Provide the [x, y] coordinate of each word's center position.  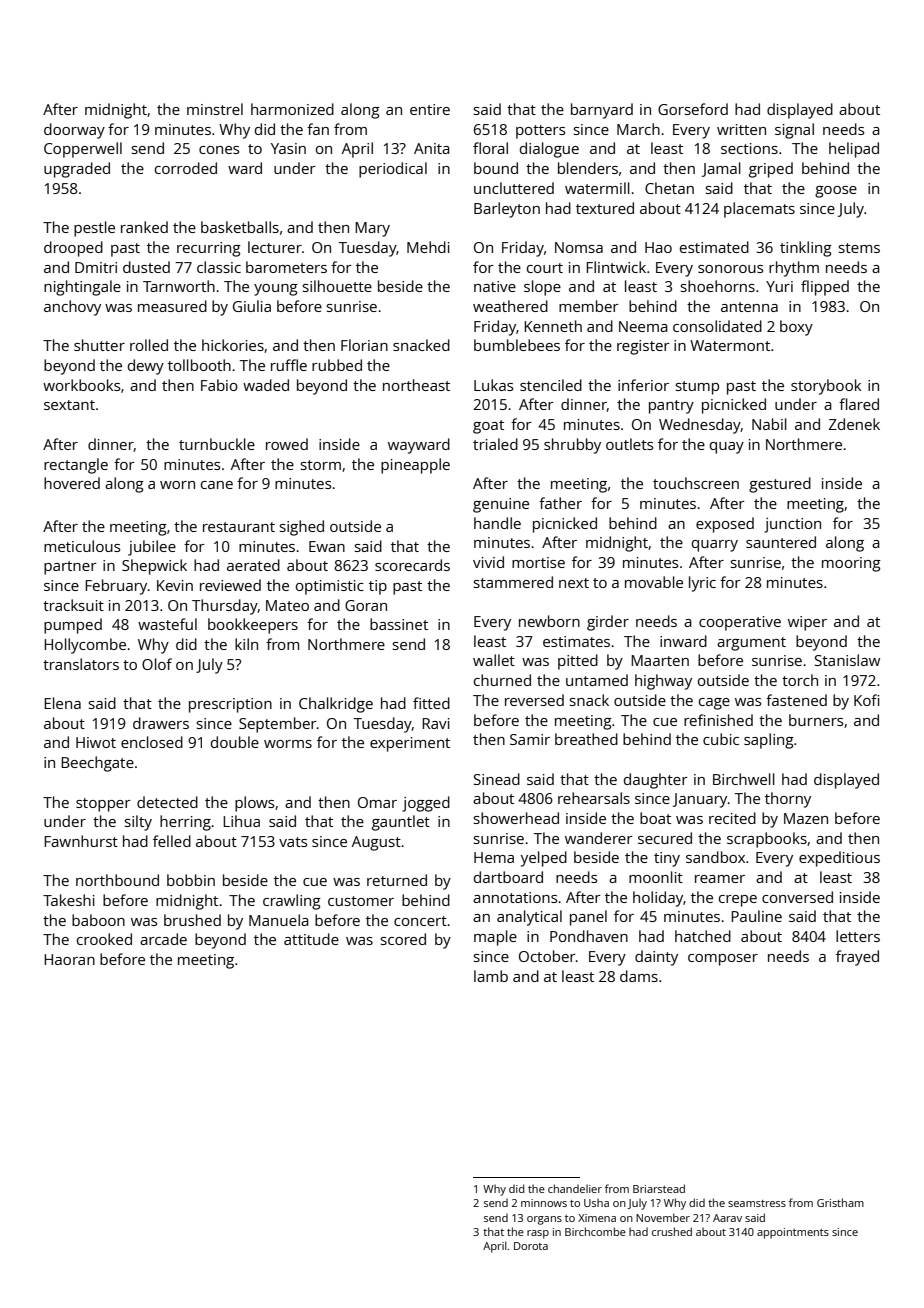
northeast [416, 385]
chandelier [575, 1188]
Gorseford [693, 109]
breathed [586, 739]
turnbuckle [217, 444]
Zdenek [854, 424]
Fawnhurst [81, 841]
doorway [74, 131]
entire [430, 109]
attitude [311, 939]
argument [751, 644]
